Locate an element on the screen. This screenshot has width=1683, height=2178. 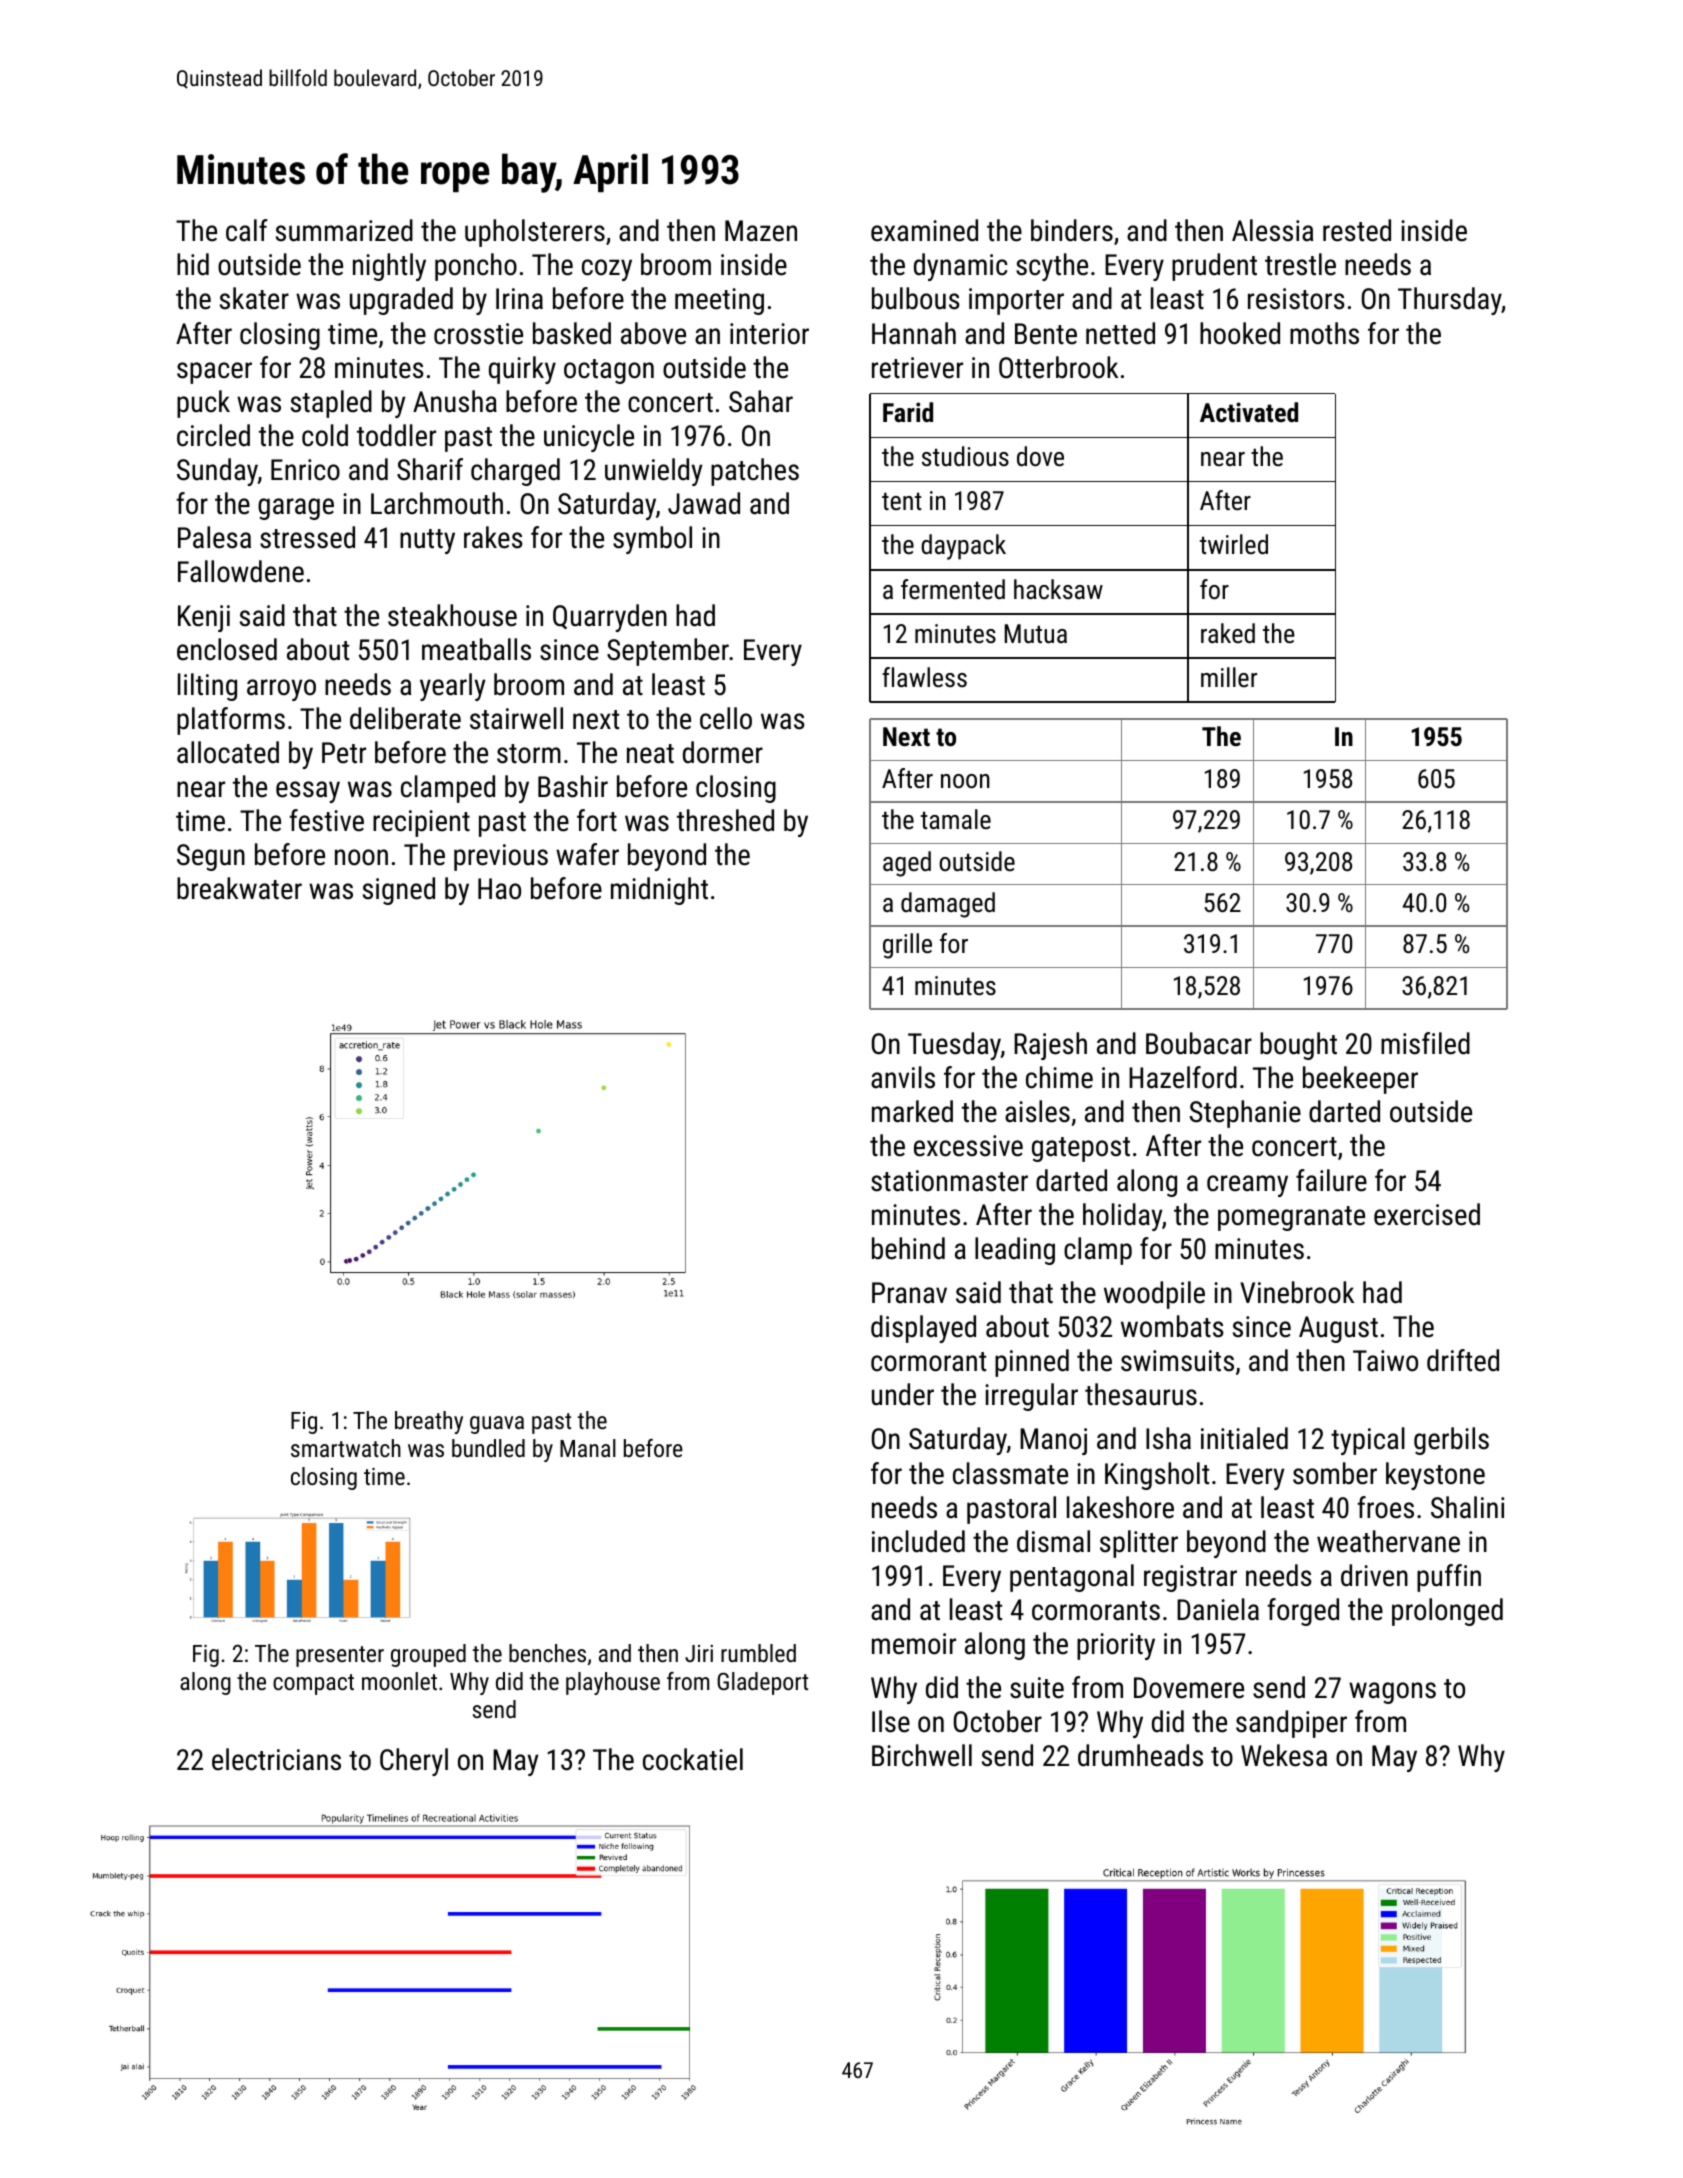
Quarryden is located at coordinates (610, 618).
